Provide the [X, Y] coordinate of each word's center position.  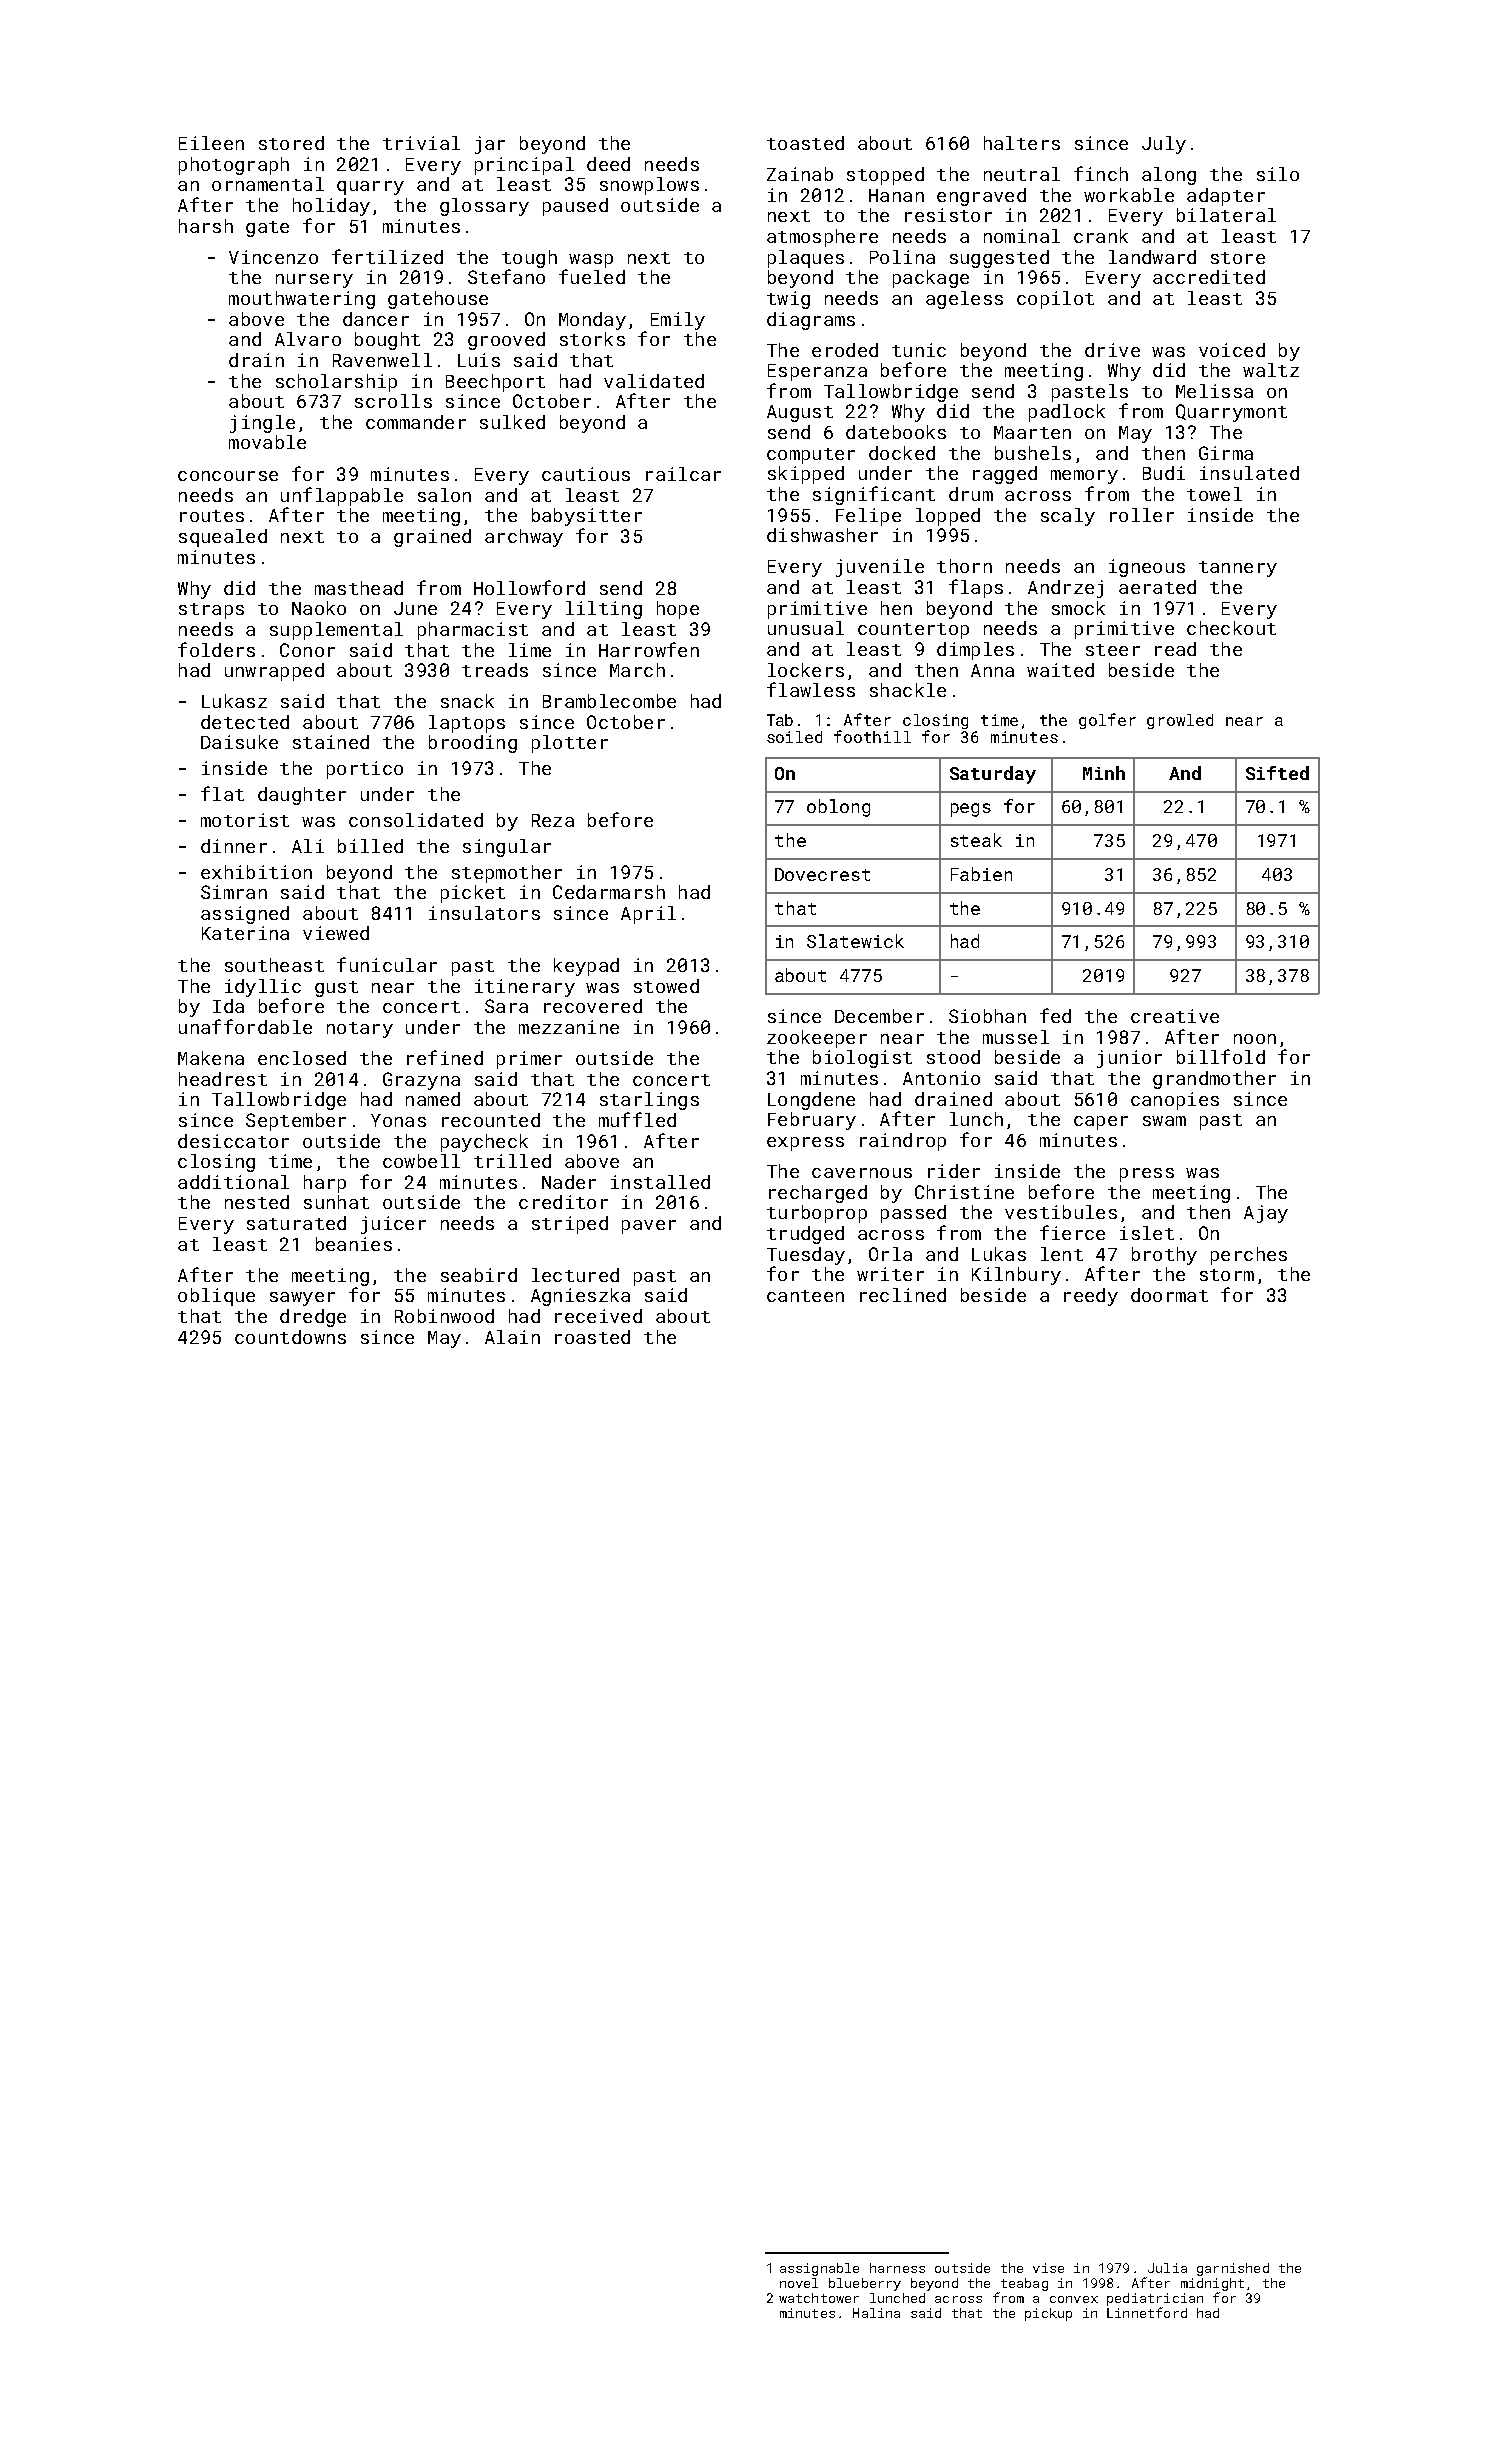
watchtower [819, 2298]
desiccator [233, 1141]
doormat [1169, 1295]
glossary [484, 207]
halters [1022, 143]
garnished [1233, 2269]
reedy [1091, 1297]
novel [799, 2283]
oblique [216, 1297]
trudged [805, 1235]
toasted [805, 143]
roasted [592, 1337]
